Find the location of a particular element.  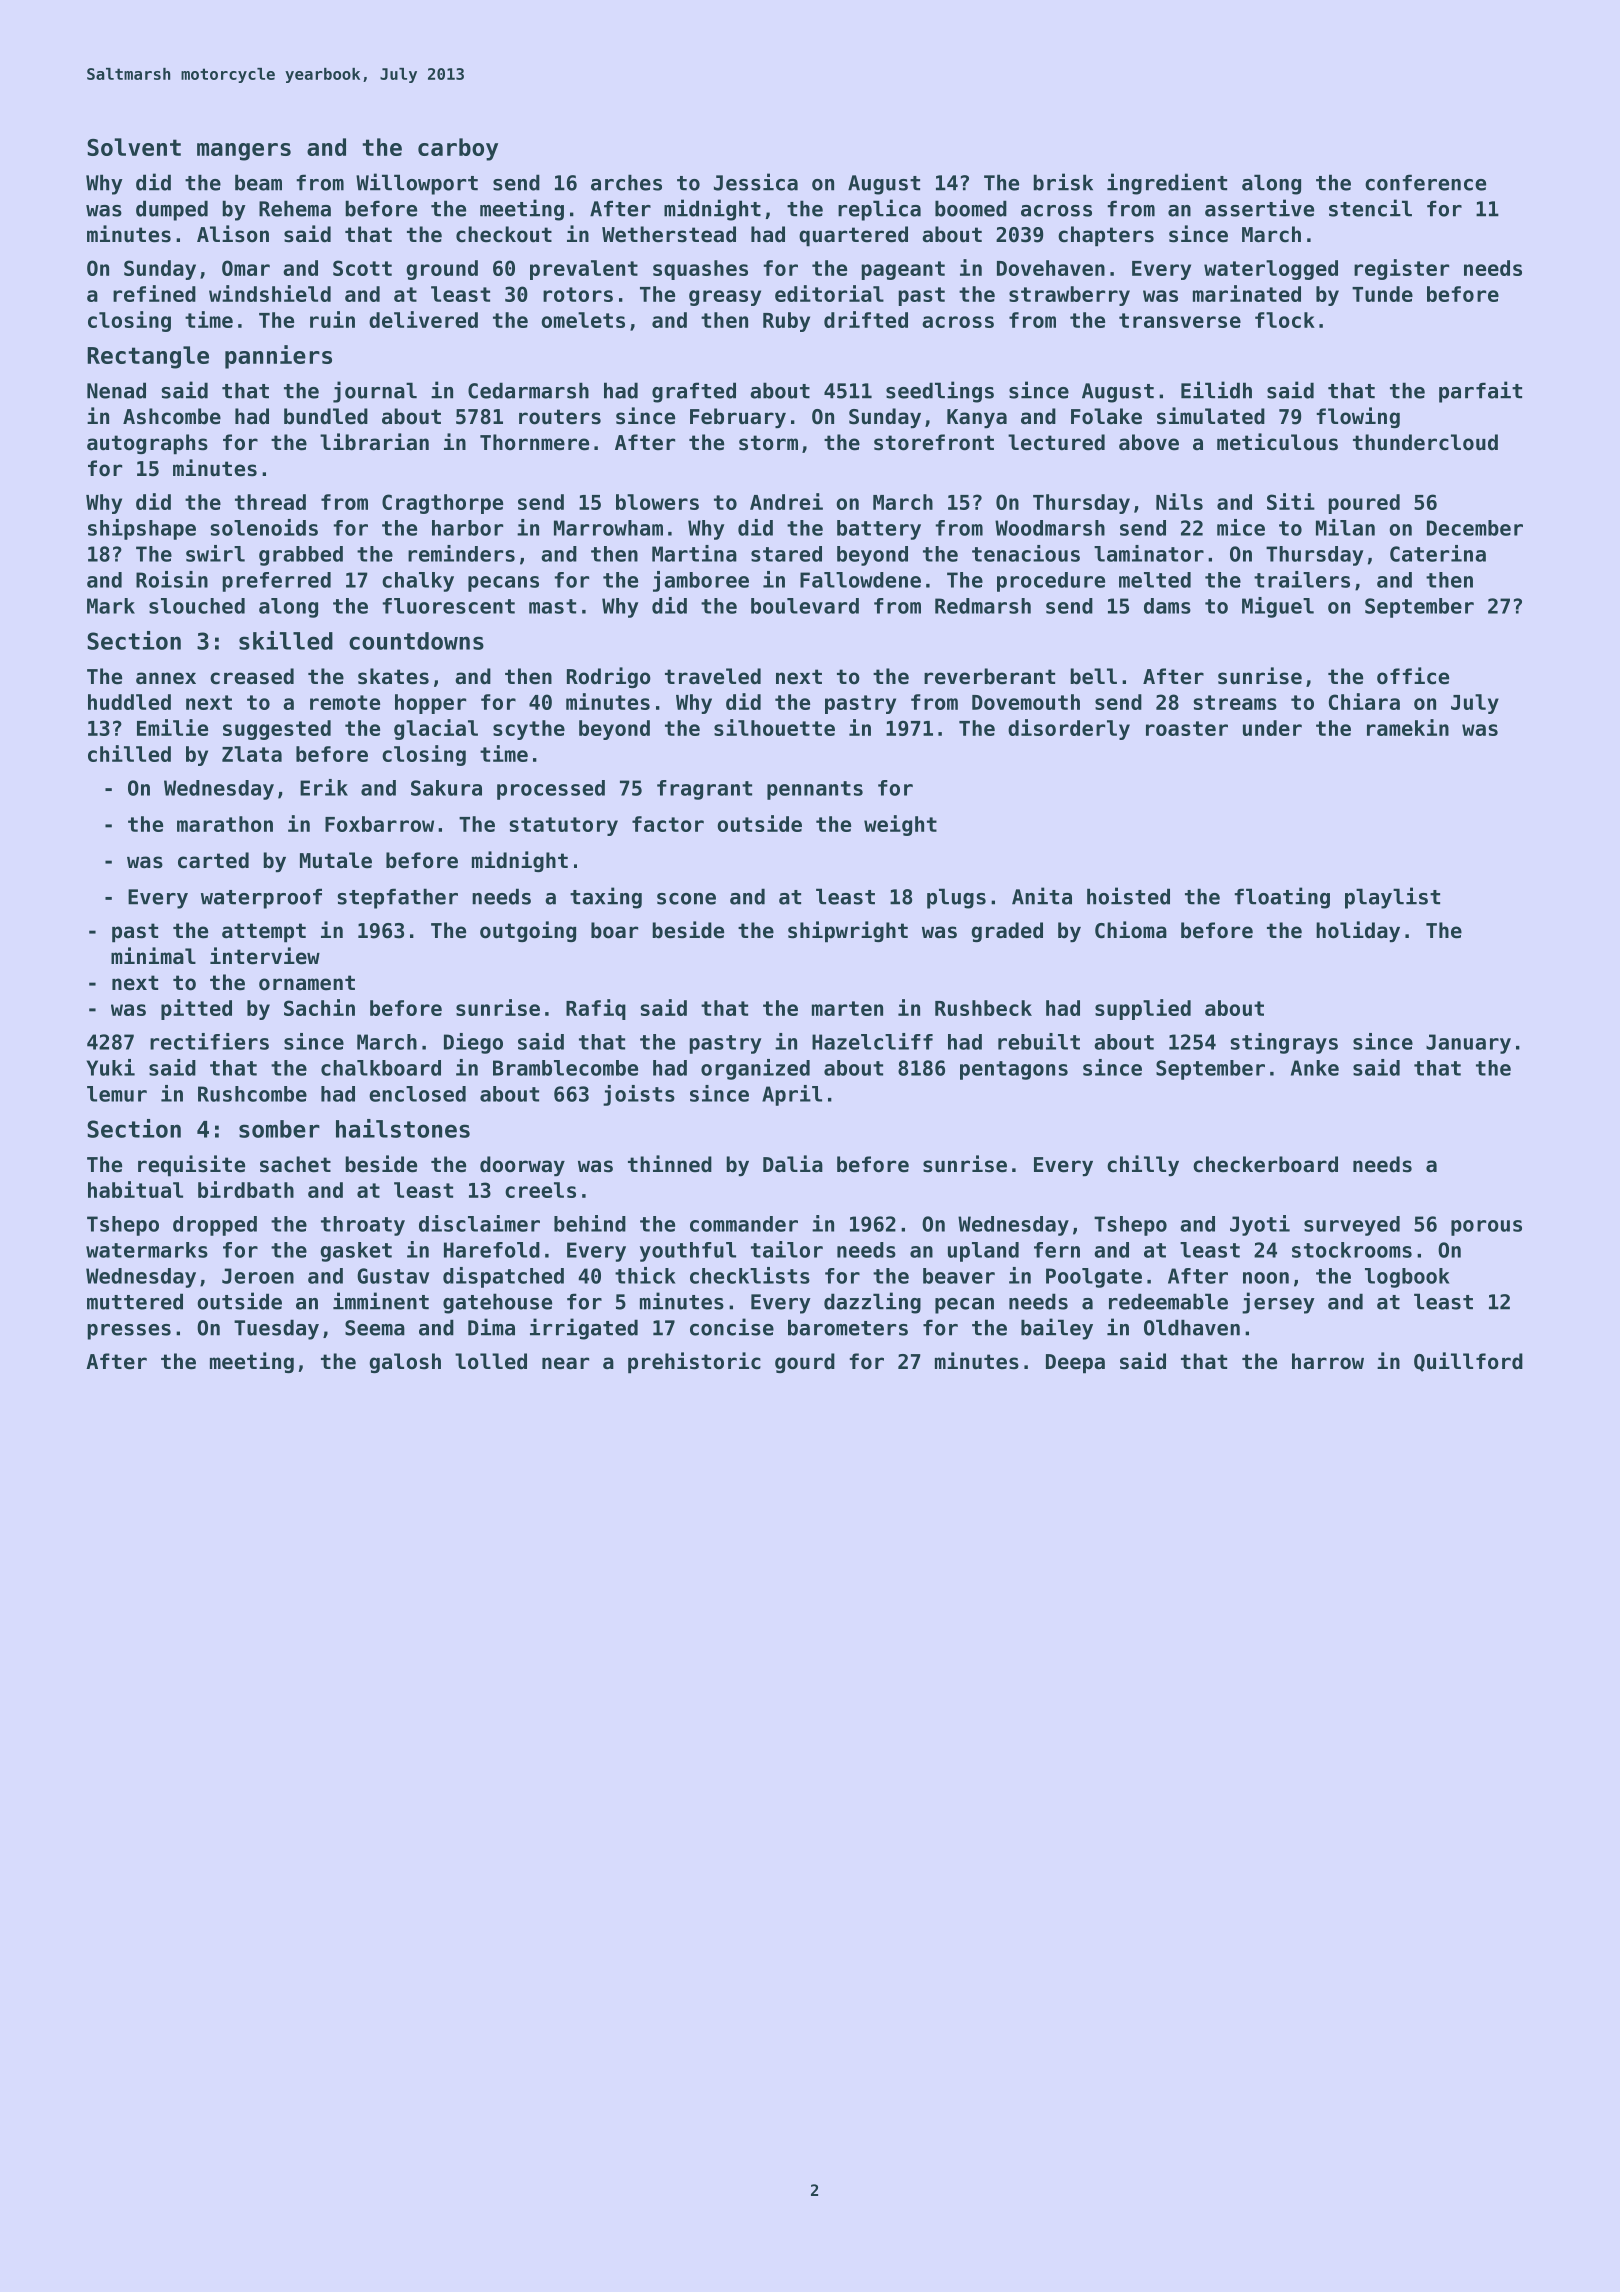

presses is located at coordinates (129, 1332).
